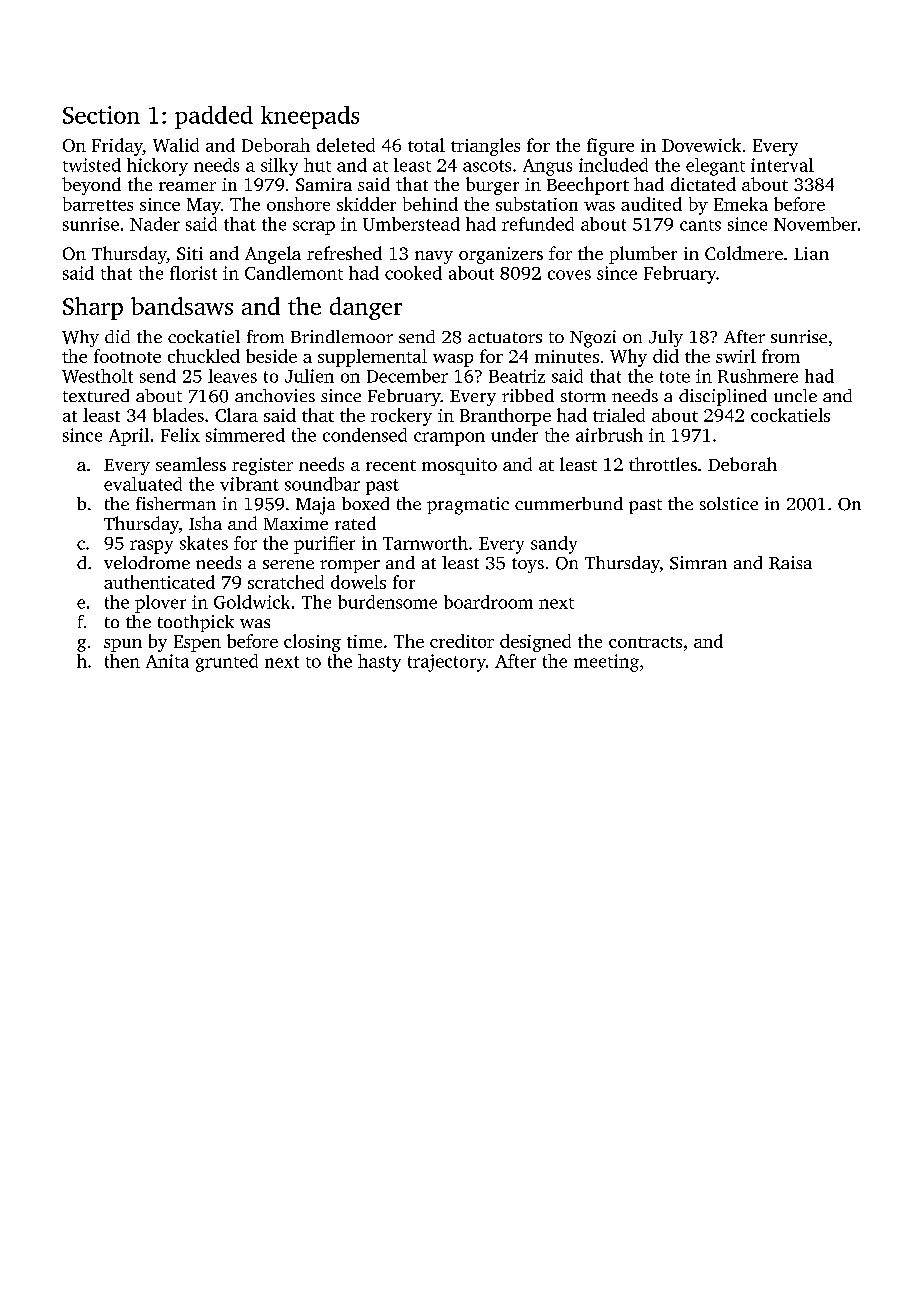 The width and height of the screenshot is (924, 1314). Describe the element at coordinates (236, 415) in the screenshot. I see `Clara` at that location.
